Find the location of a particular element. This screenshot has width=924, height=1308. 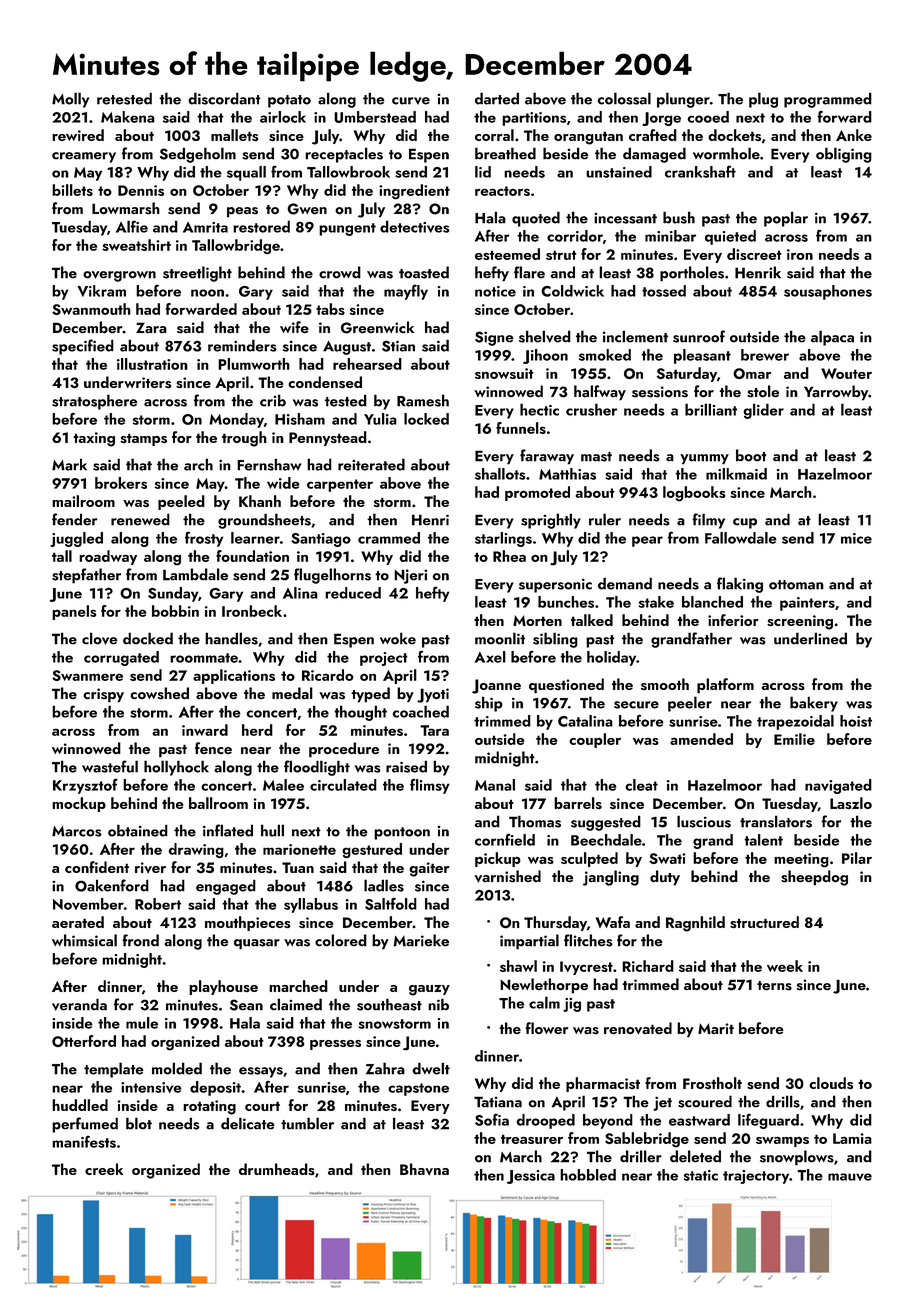

delicate is located at coordinates (248, 1123).
